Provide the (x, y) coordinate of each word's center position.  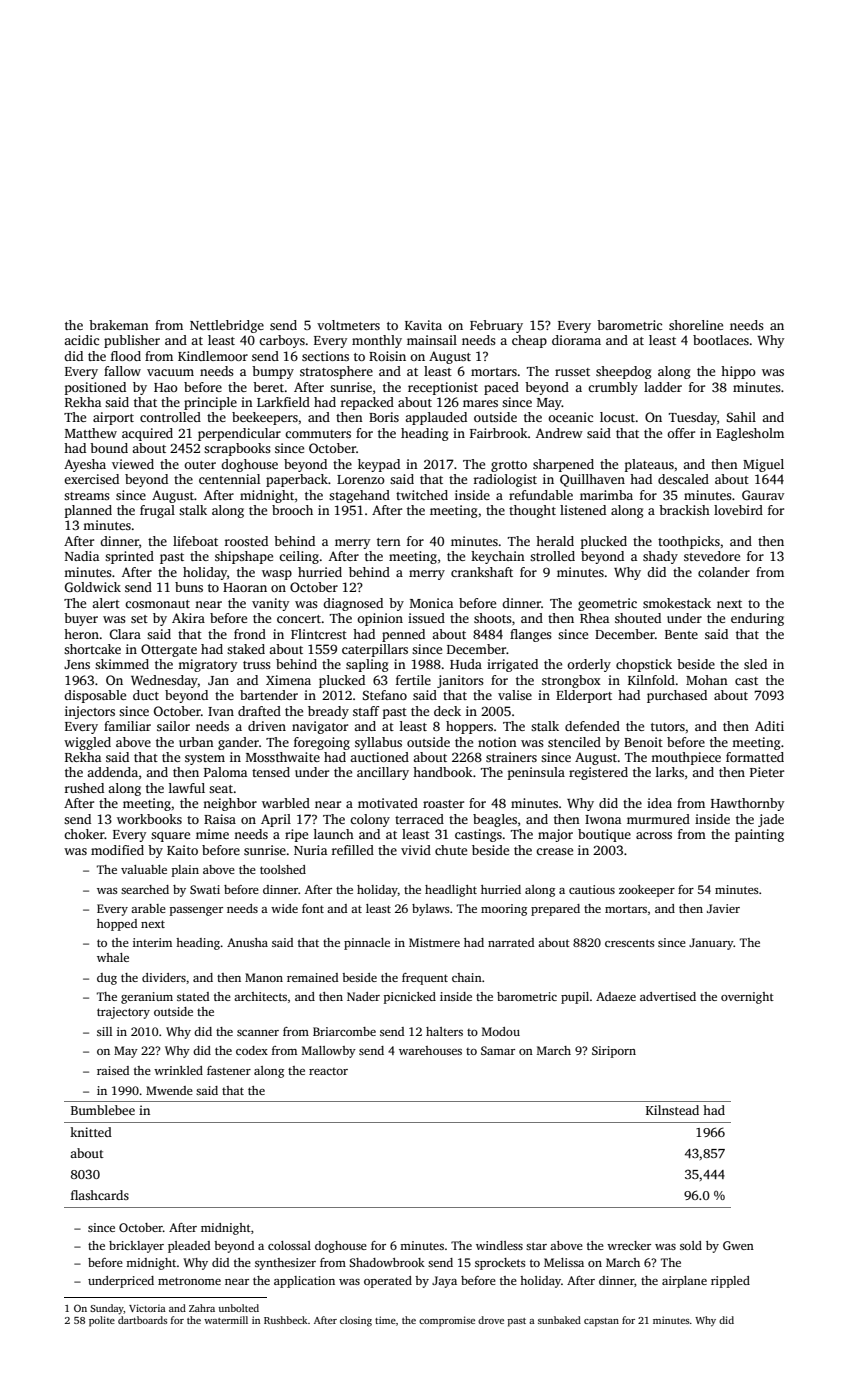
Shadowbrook (387, 1262)
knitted (91, 1132)
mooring (504, 910)
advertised (668, 996)
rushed (84, 788)
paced (501, 388)
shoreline (696, 325)
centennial (229, 479)
